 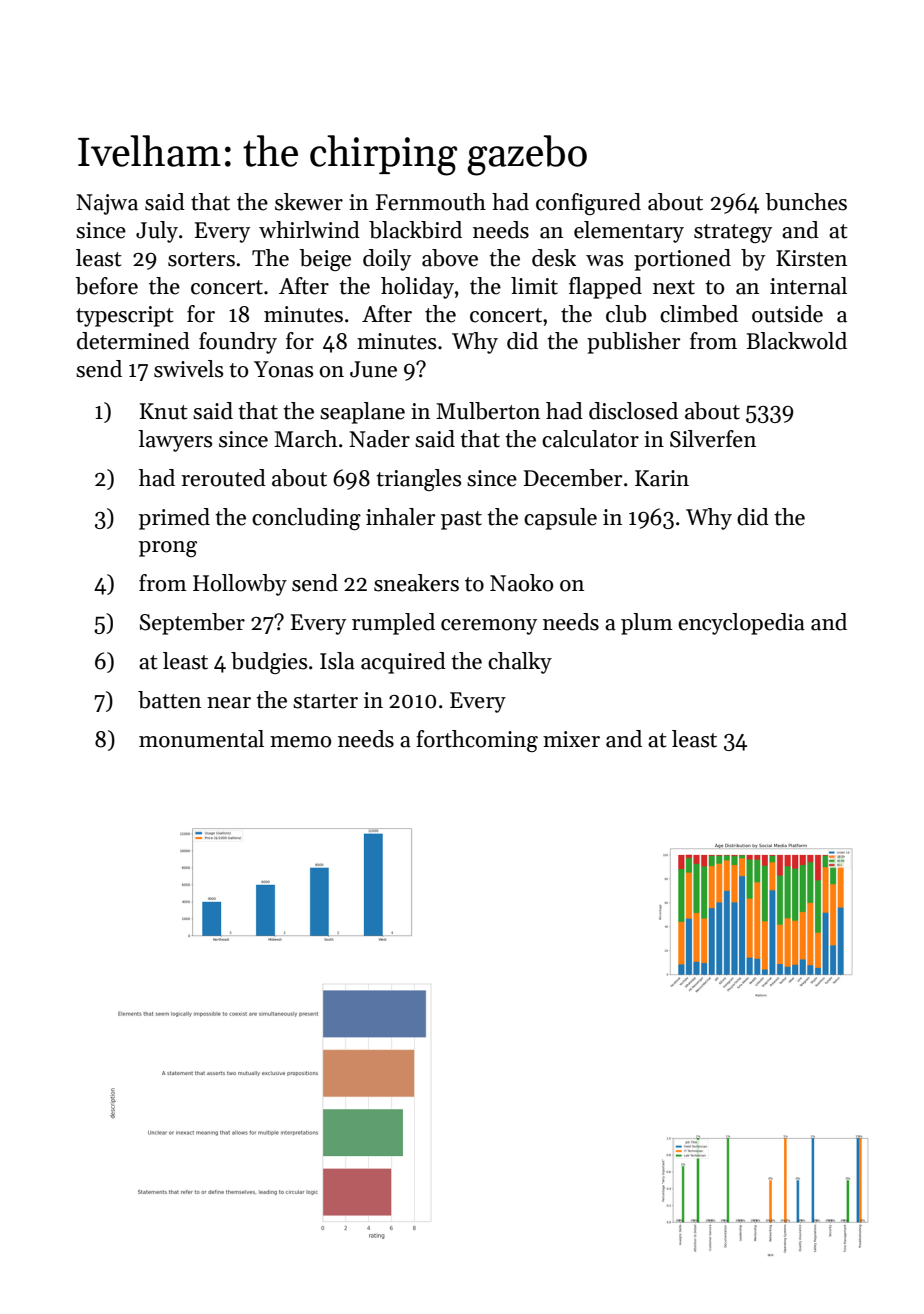 I want to click on Fernmouth, so click(x=431, y=202).
